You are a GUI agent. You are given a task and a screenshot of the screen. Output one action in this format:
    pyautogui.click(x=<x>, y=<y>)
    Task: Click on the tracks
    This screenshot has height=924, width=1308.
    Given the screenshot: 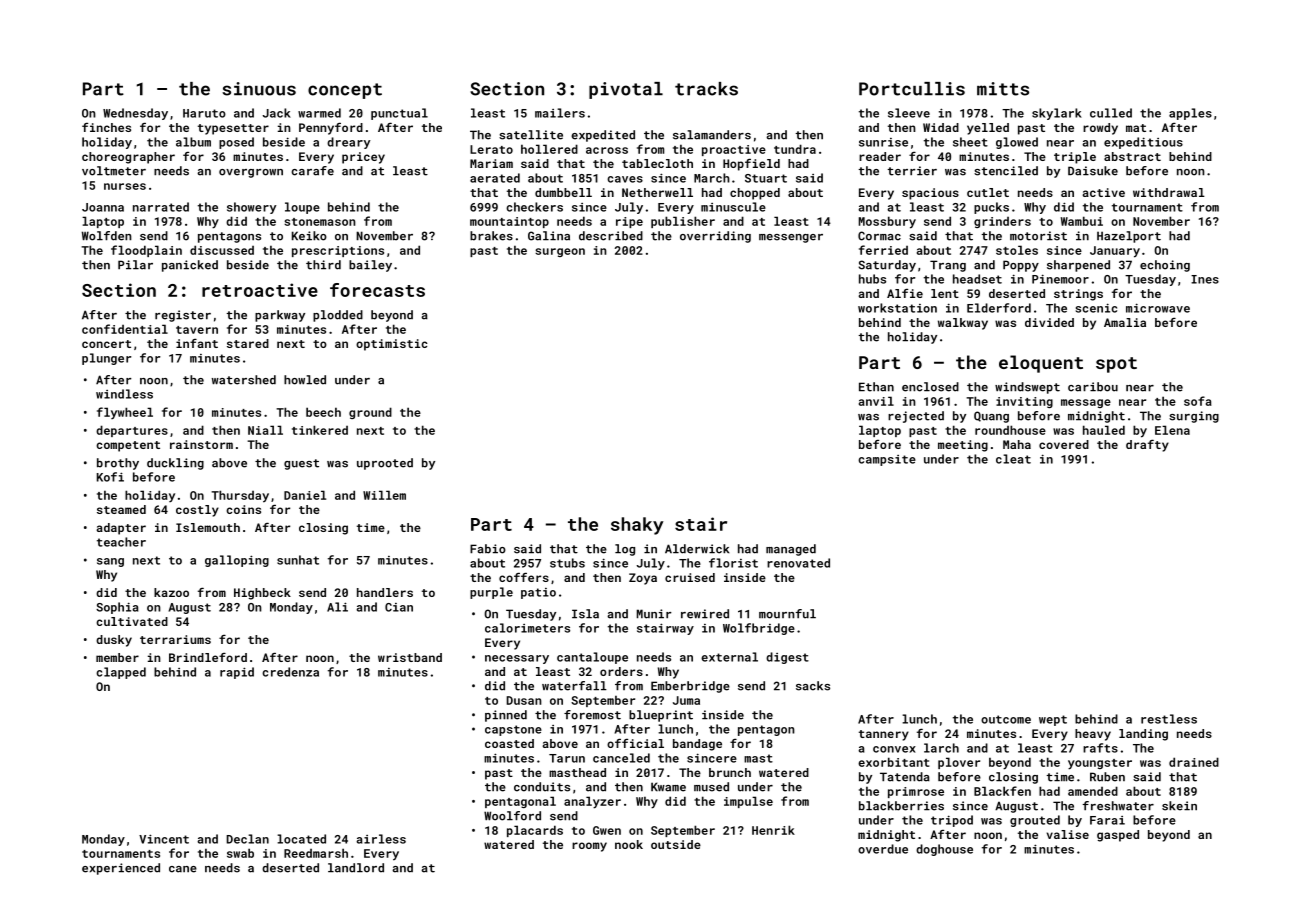 What is the action you would take?
    pyautogui.click(x=706, y=89)
